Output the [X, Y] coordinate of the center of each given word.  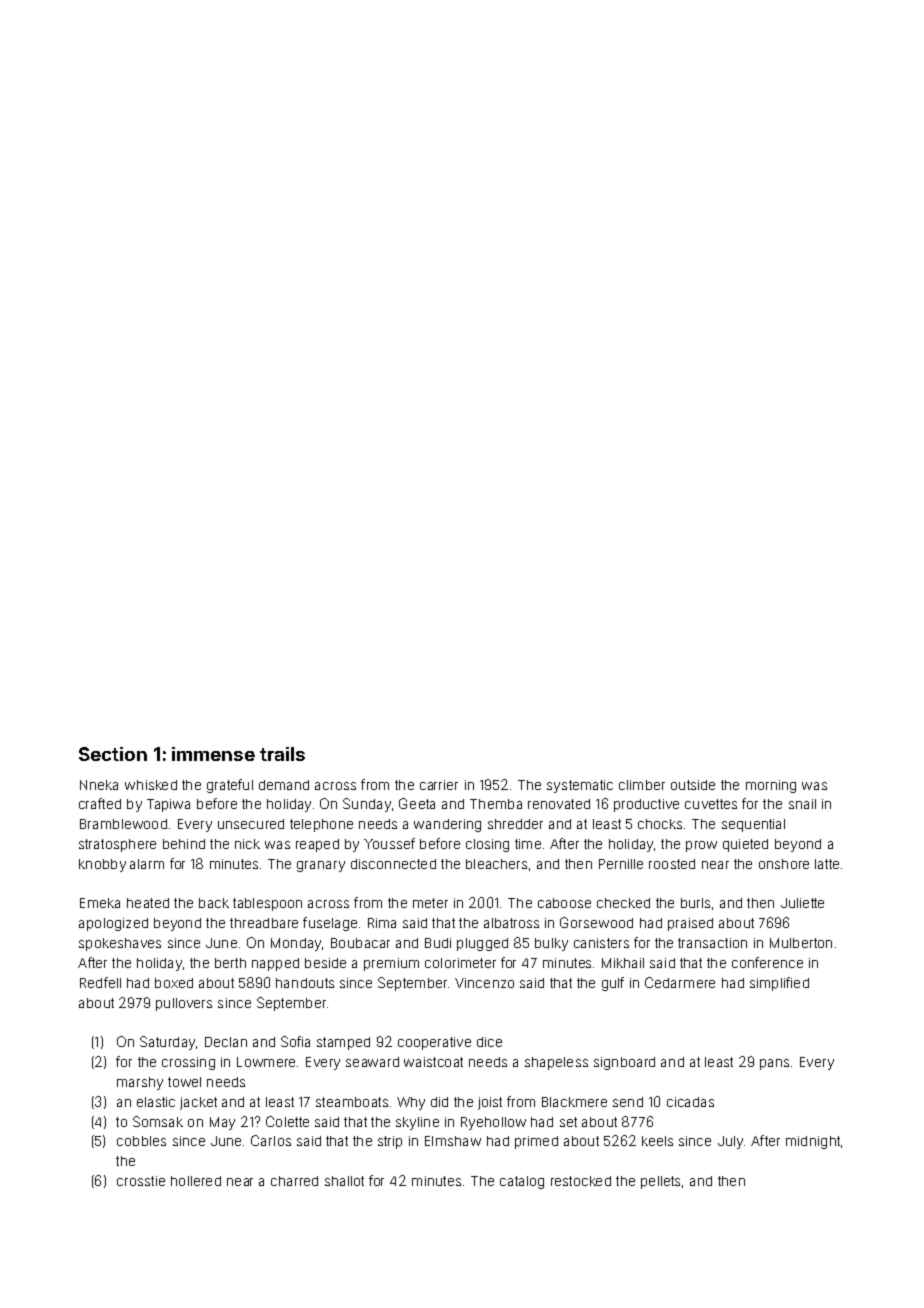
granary [321, 866]
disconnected [393, 864]
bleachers [496, 864]
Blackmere [574, 1102]
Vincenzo [484, 983]
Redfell [100, 982]
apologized [113, 924]
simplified [779, 984]
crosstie [141, 1181]
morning [771, 786]
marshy [140, 1083]
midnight [813, 1142]
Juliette [802, 903]
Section [113, 754]
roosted [672, 864]
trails [282, 754]
